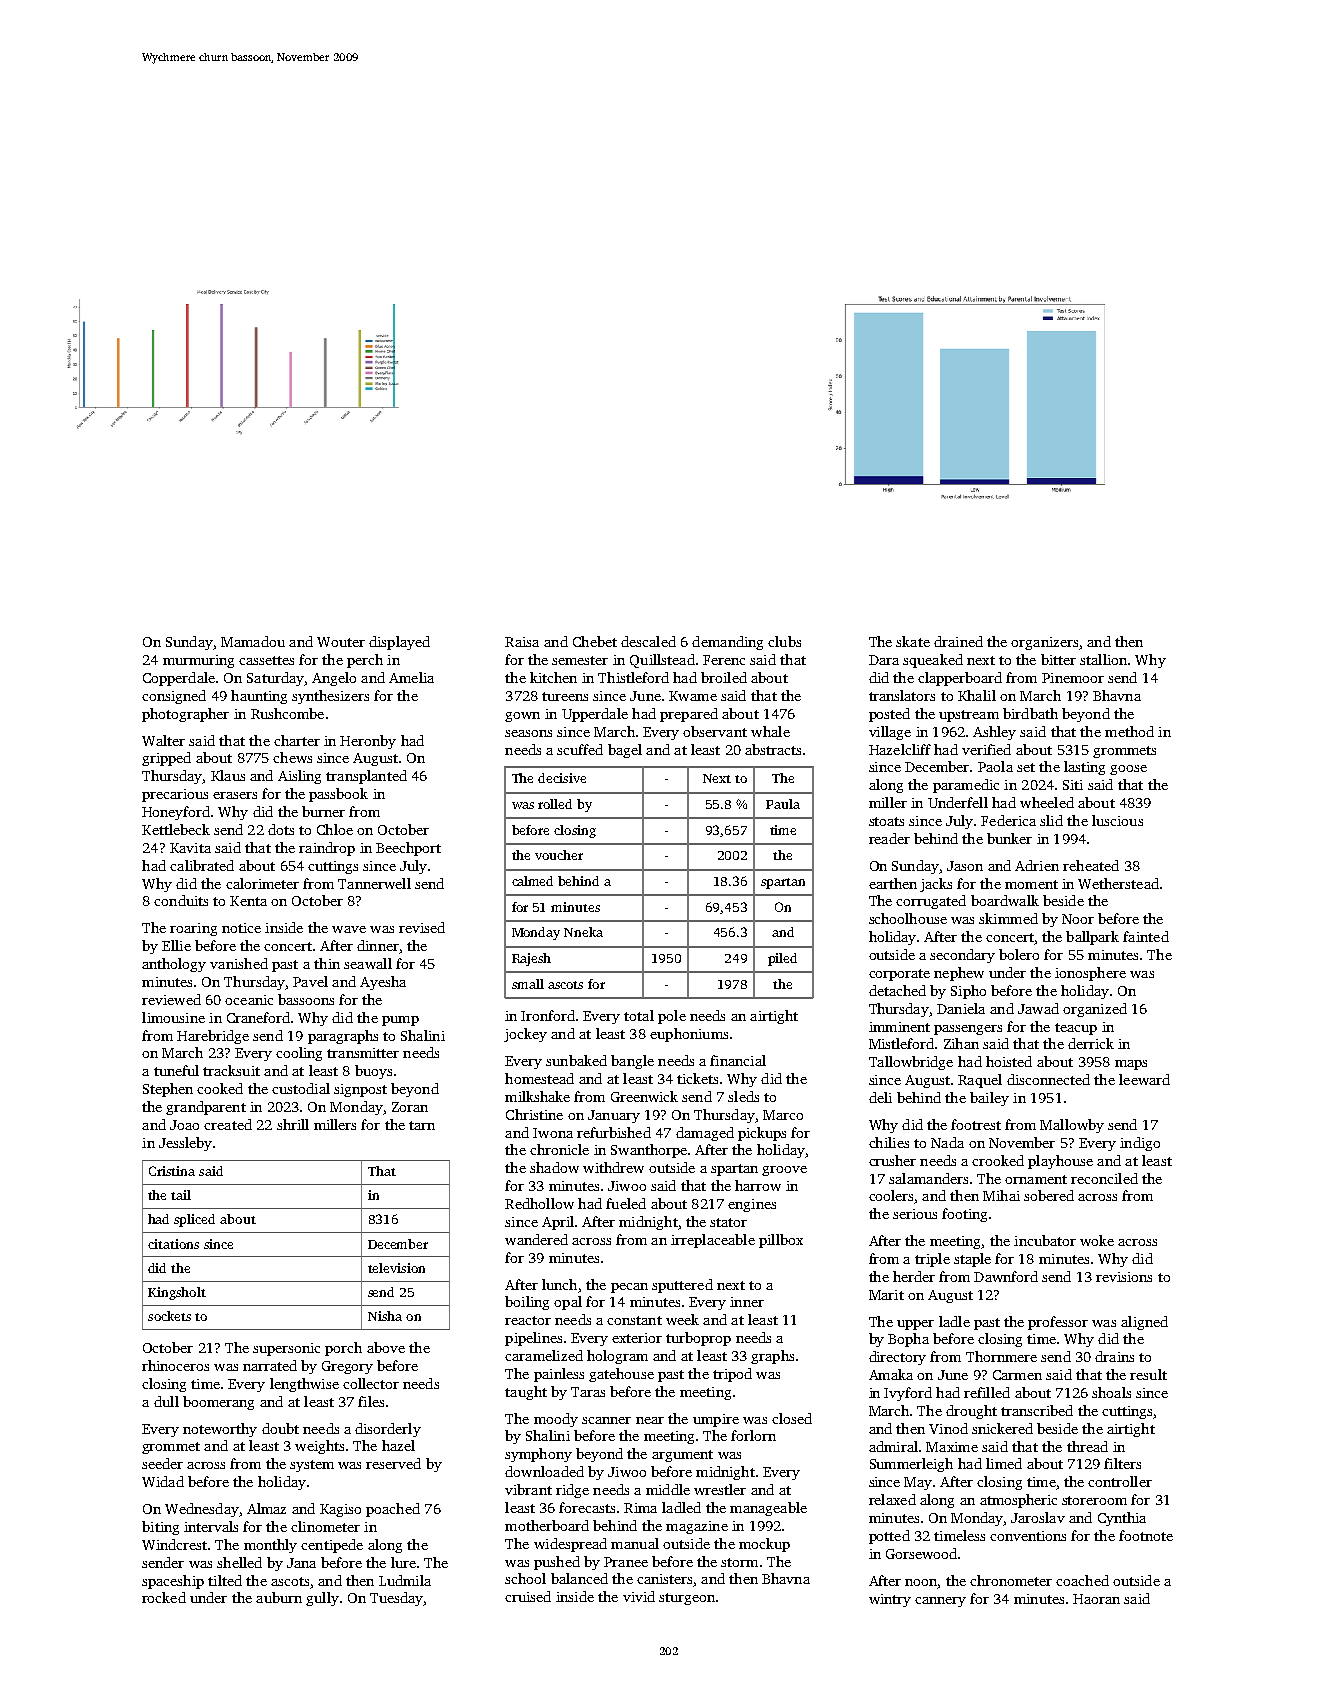 This screenshot has width=1318, height=1705. Describe the element at coordinates (1044, 643) in the screenshot. I see `organizers` at that location.
